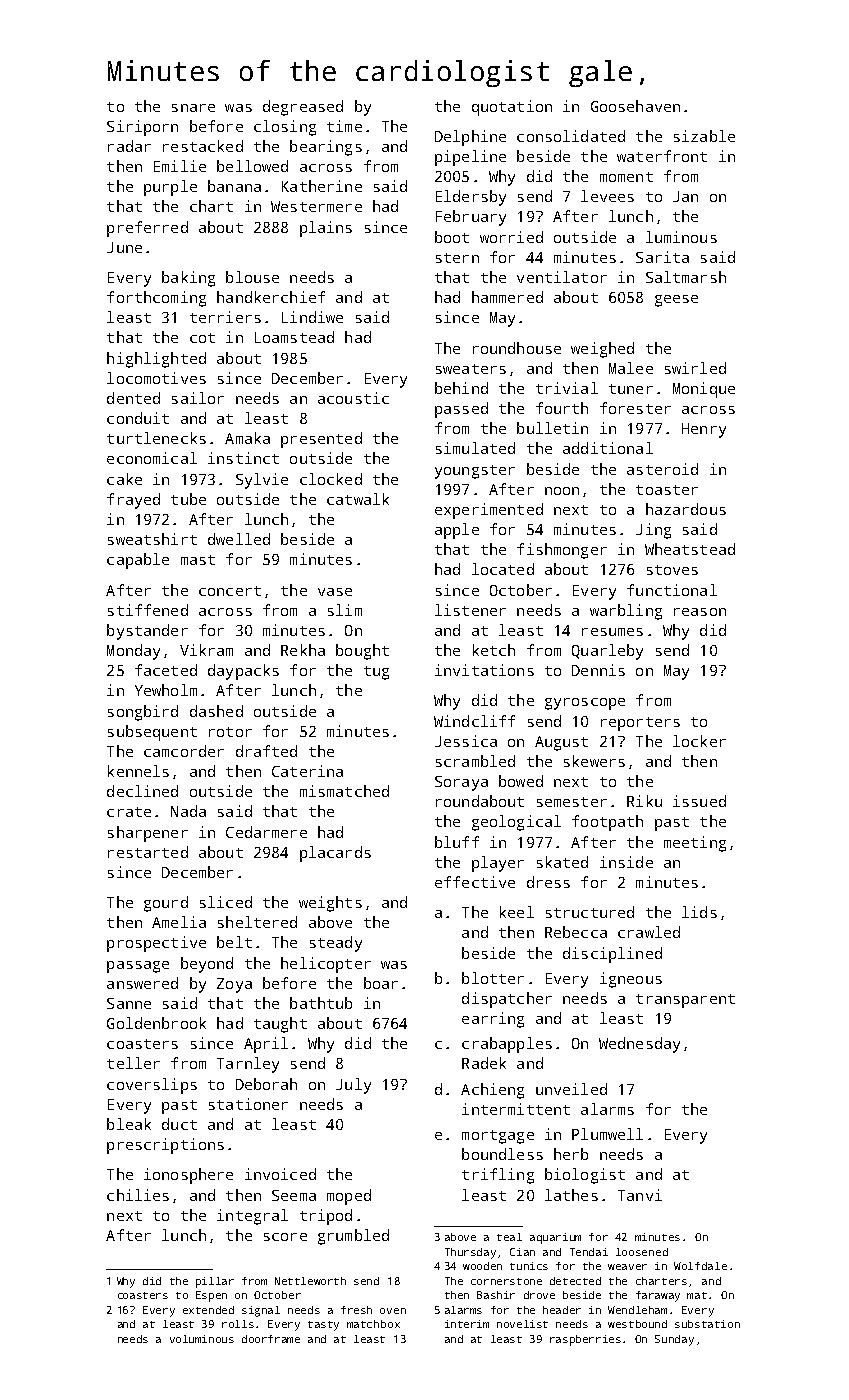 Image resolution: width=849 pixels, height=1400 pixels. I want to click on boar, so click(381, 983).
